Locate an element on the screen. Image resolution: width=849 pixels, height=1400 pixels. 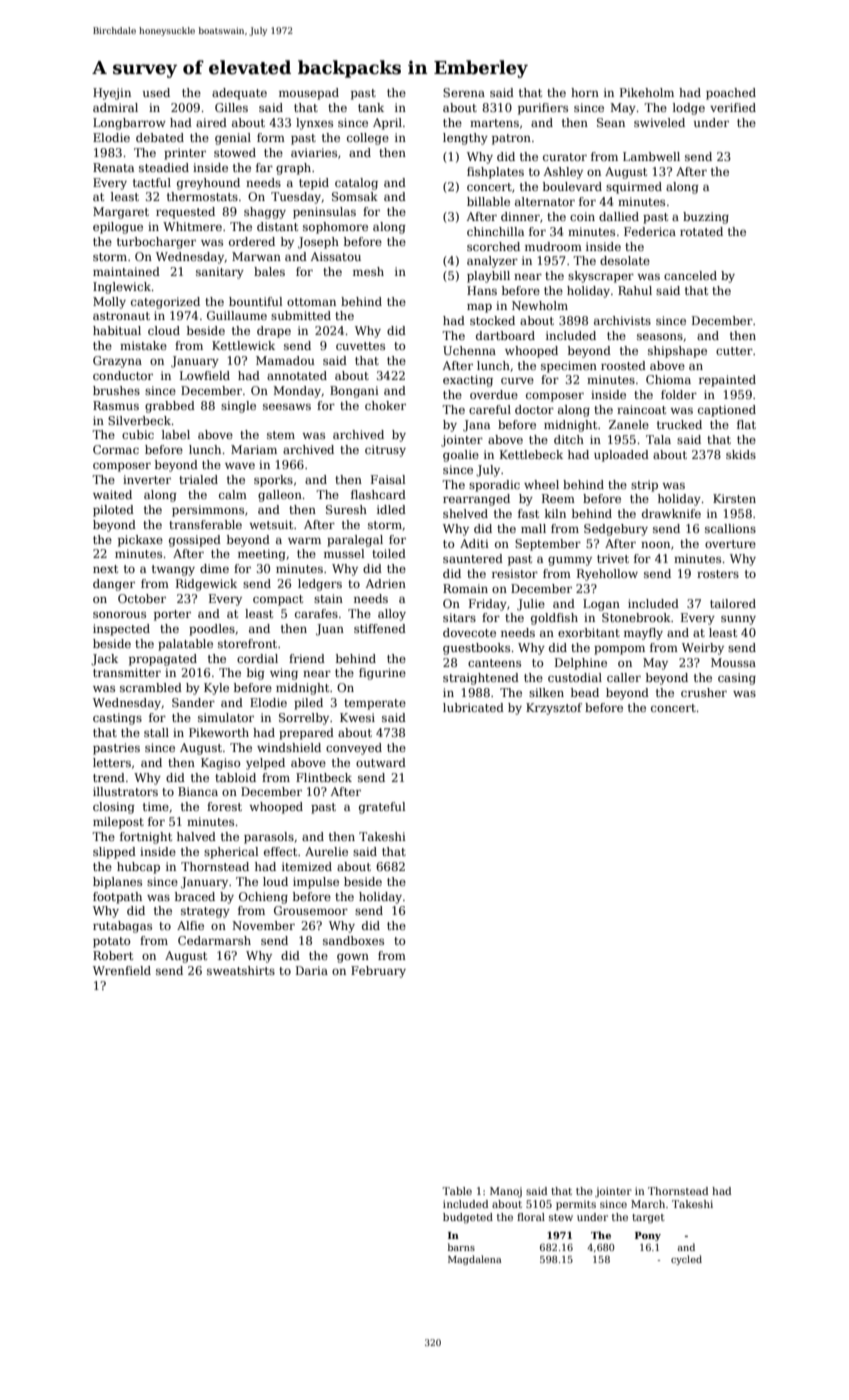
tabloid is located at coordinates (235, 777).
